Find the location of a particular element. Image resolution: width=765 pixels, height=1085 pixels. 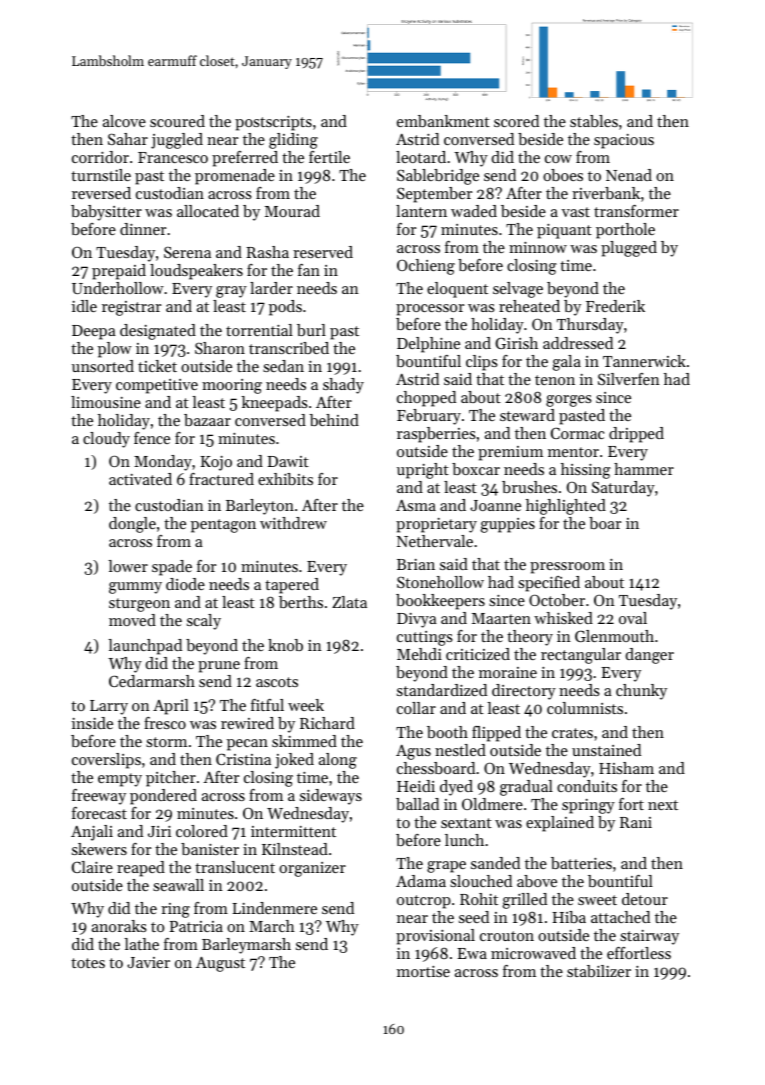

Kojo is located at coordinates (216, 463).
